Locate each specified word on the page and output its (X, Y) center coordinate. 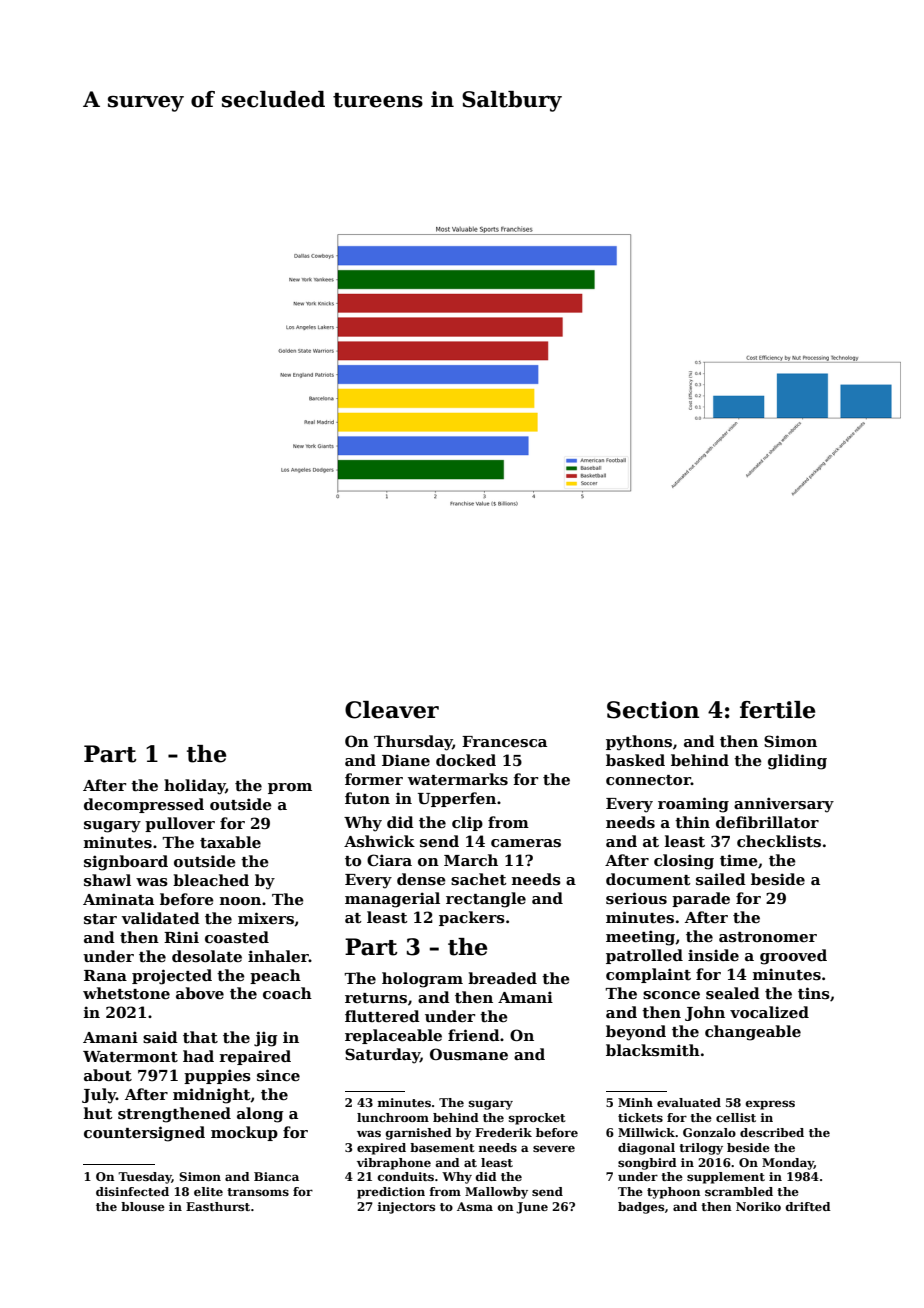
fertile (777, 710)
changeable (753, 1033)
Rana (105, 975)
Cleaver (392, 710)
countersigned (144, 1134)
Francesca (504, 741)
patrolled (644, 956)
